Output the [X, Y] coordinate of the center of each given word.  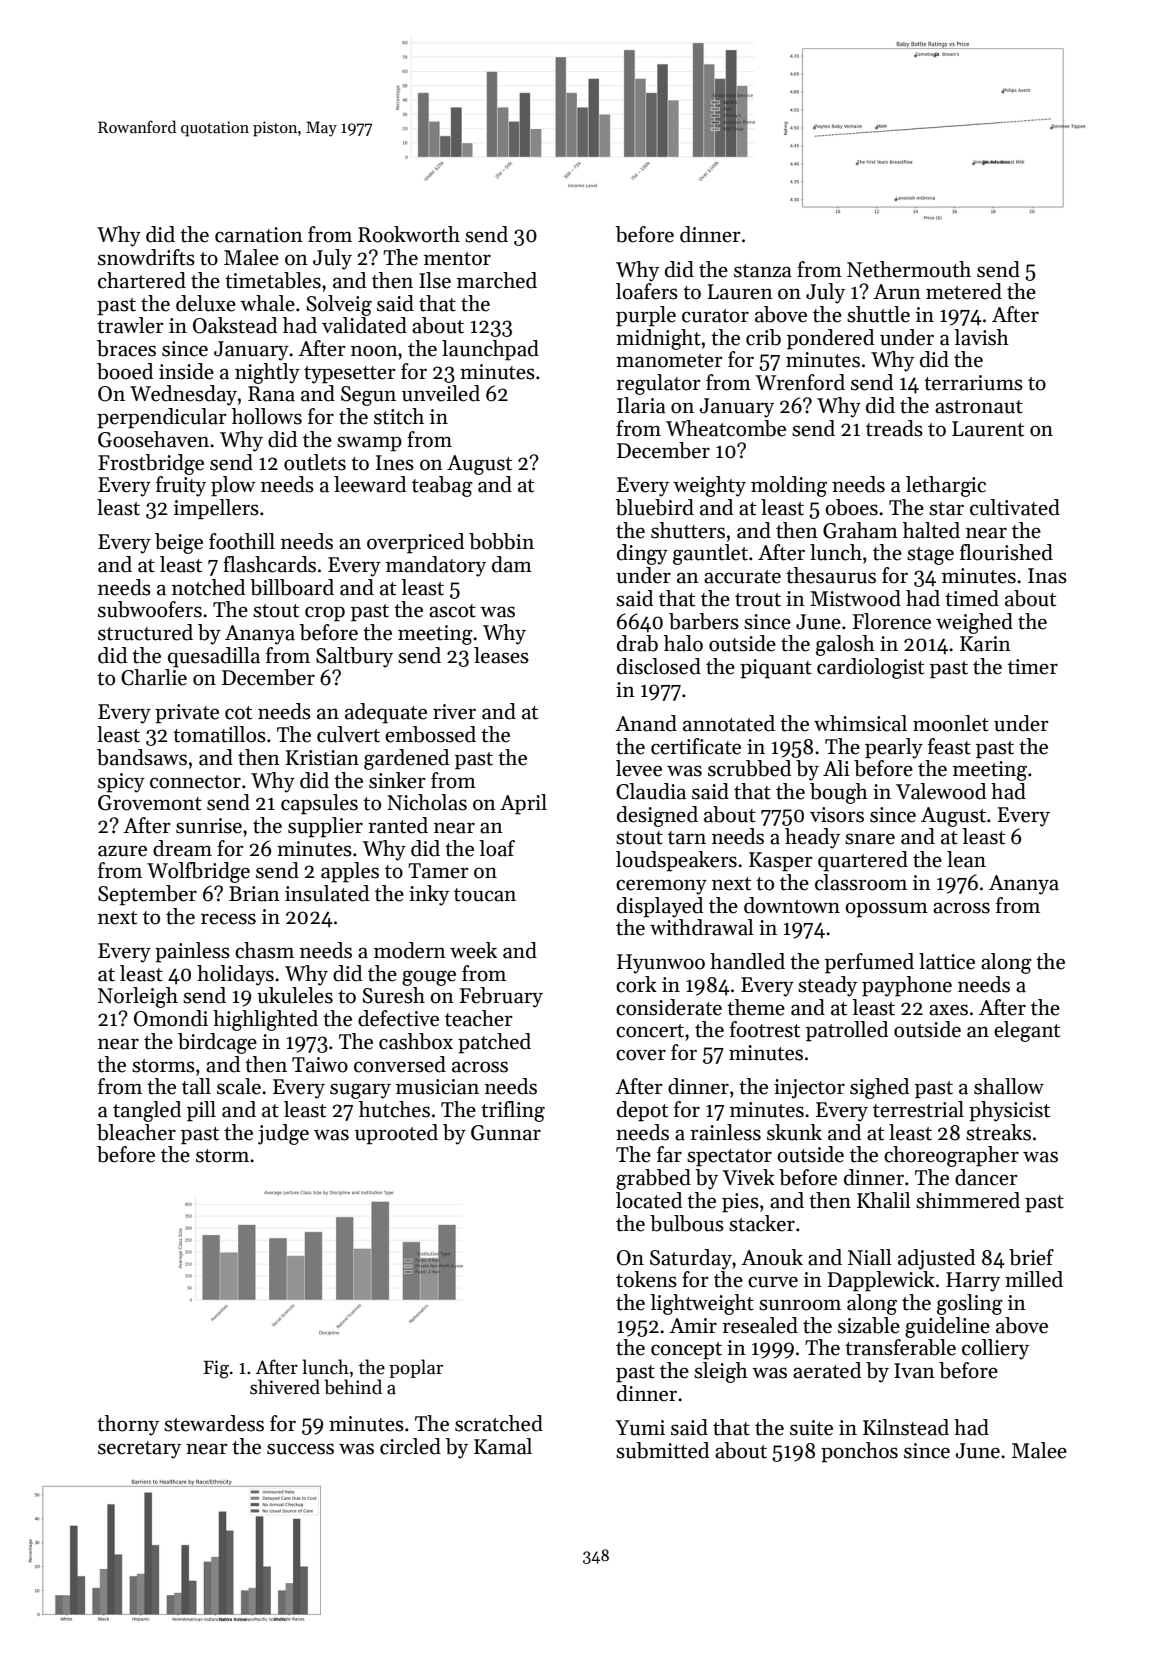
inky [429, 895]
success [300, 1449]
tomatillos [219, 734]
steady [827, 986]
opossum [886, 910]
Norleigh [138, 997]
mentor [457, 259]
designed [657, 816]
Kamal [503, 1446]
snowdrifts [146, 257]
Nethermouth [909, 269]
